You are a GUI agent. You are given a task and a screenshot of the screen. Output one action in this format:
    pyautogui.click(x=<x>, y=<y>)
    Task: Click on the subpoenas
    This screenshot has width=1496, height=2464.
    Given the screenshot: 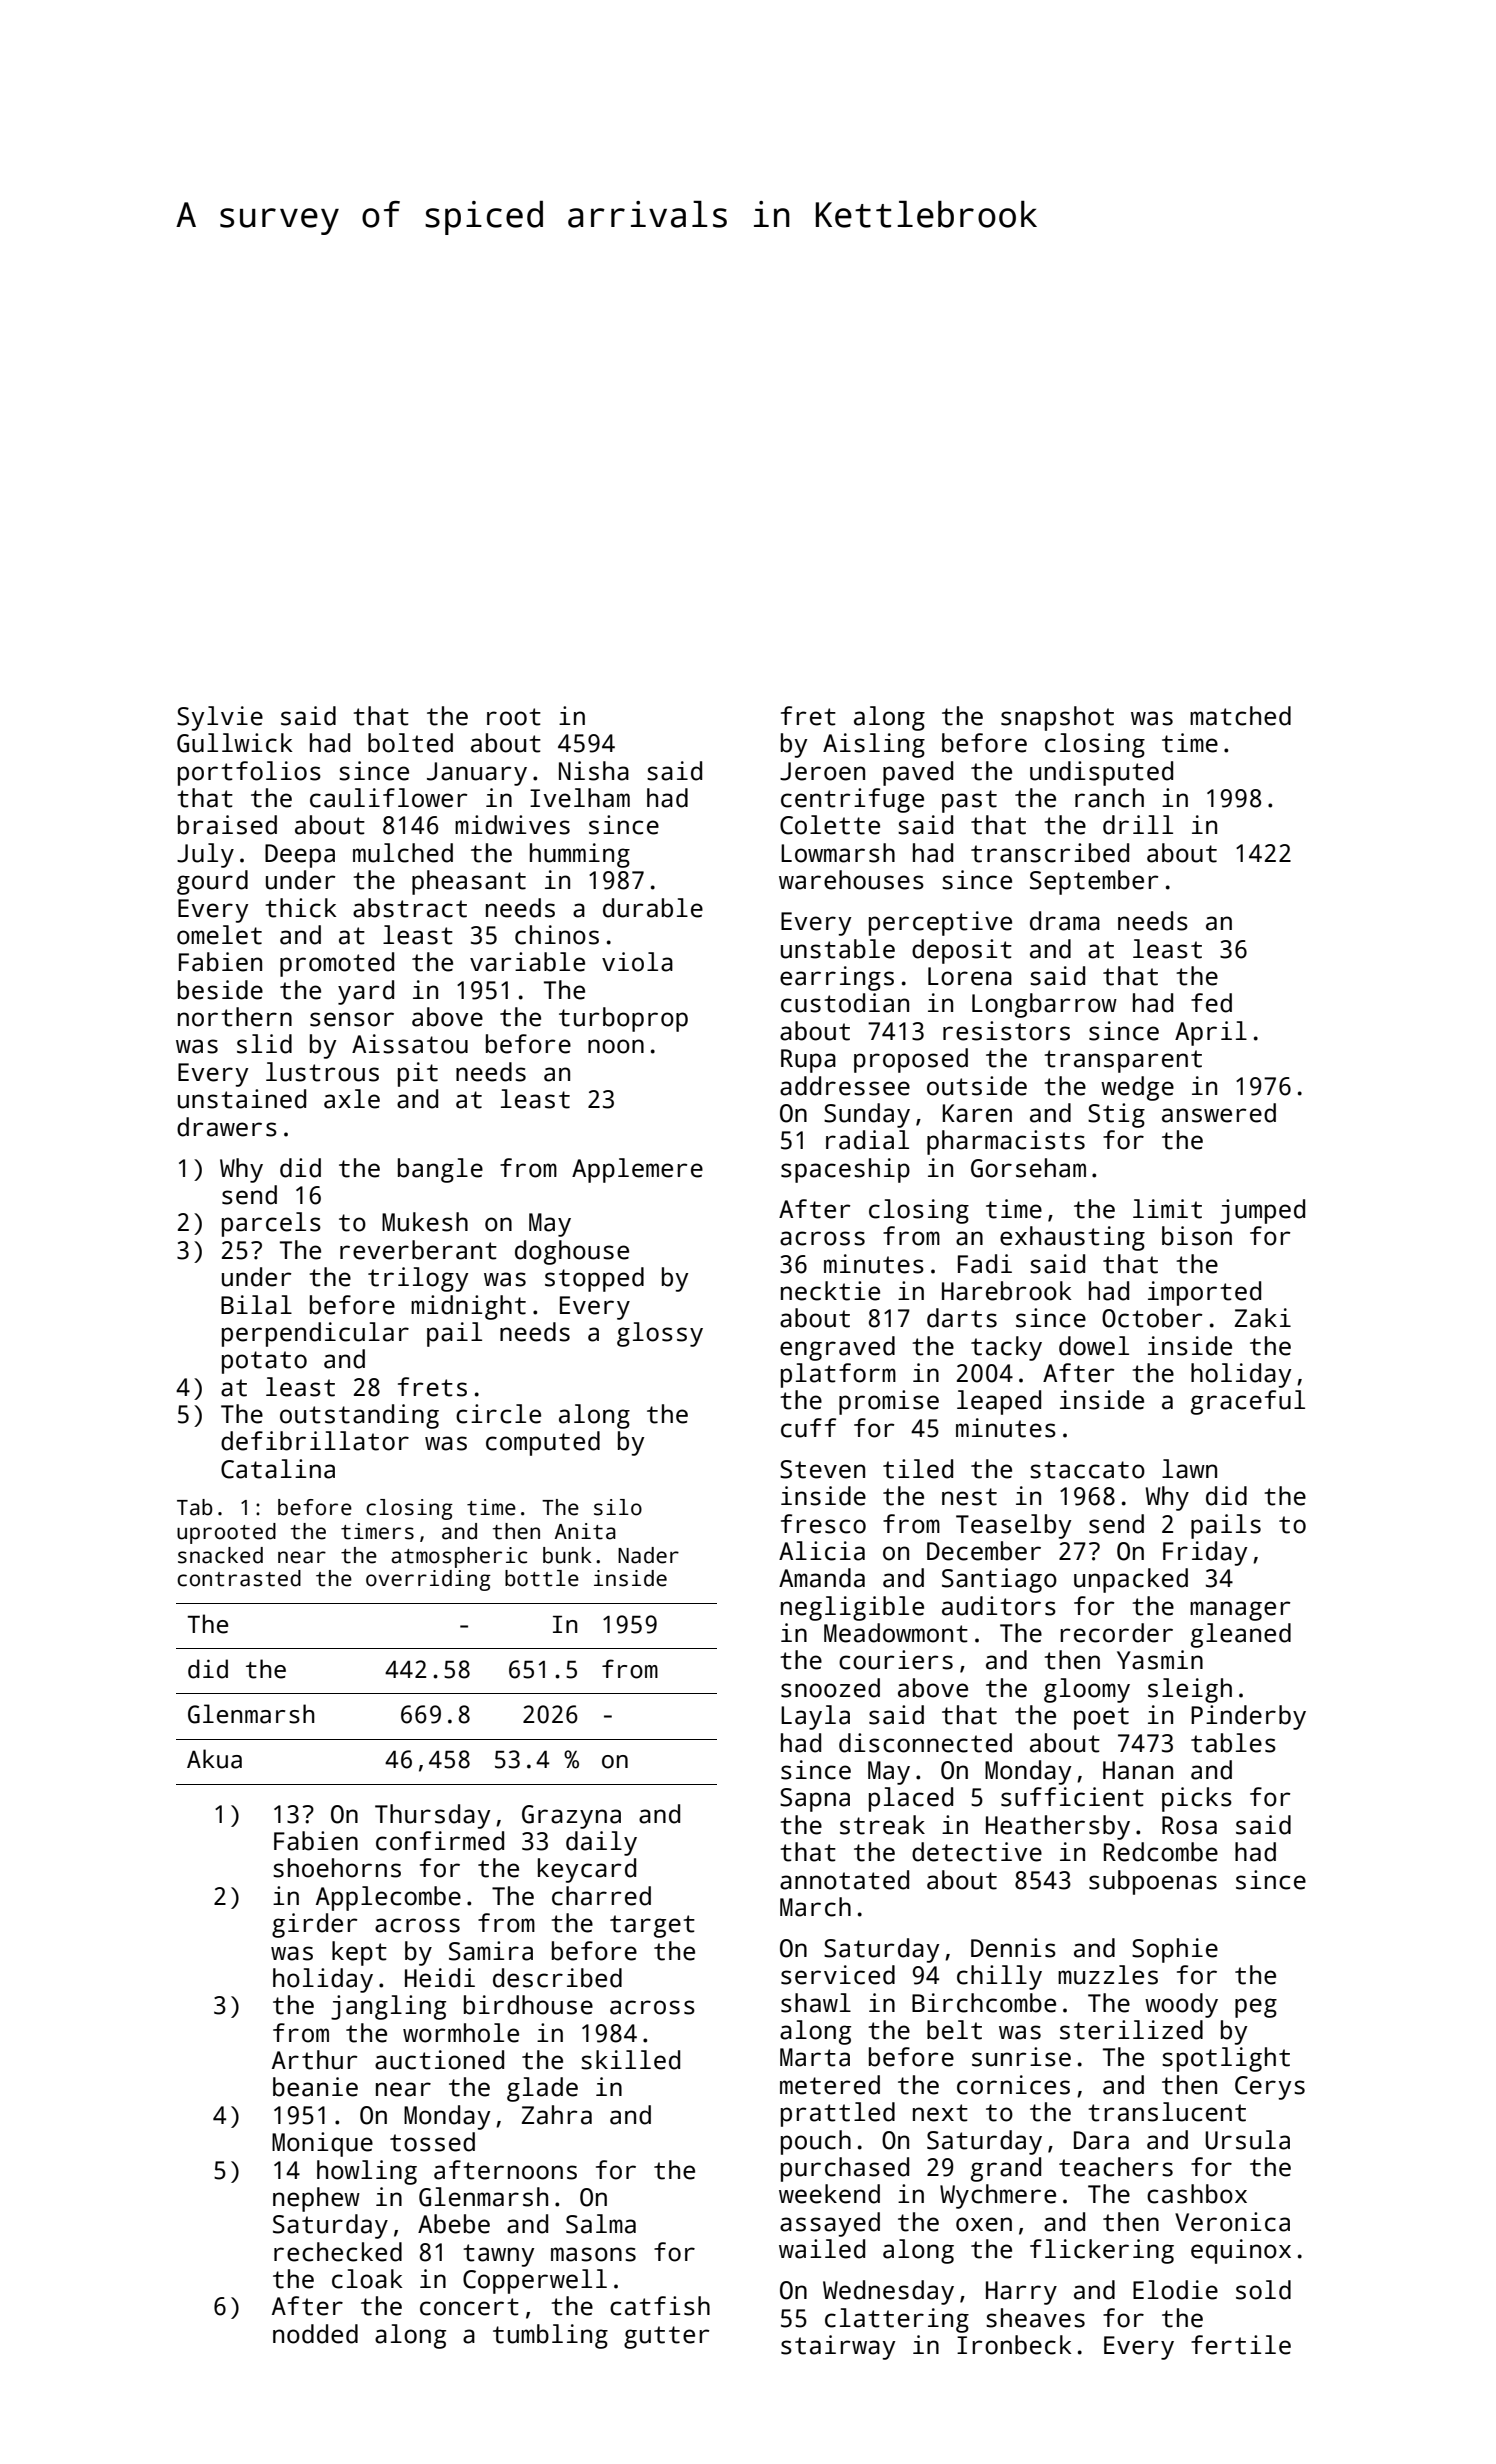 What is the action you would take?
    pyautogui.click(x=1153, y=1882)
